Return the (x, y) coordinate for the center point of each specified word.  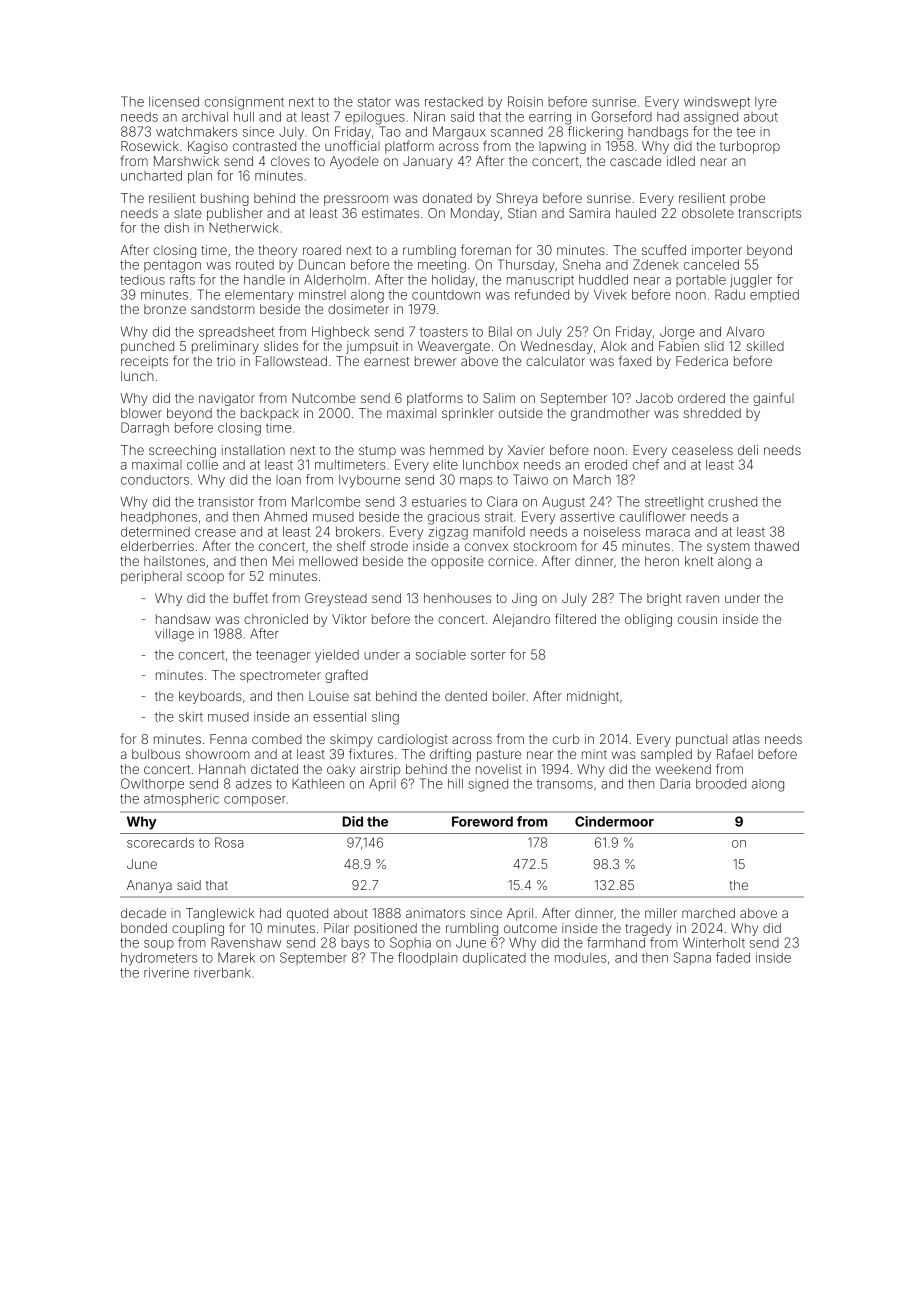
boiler (509, 696)
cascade (635, 161)
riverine (166, 972)
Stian (522, 213)
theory (277, 251)
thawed (776, 546)
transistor (226, 502)
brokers (358, 532)
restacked (454, 102)
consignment (244, 103)
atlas (746, 739)
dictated (274, 769)
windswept (717, 103)
